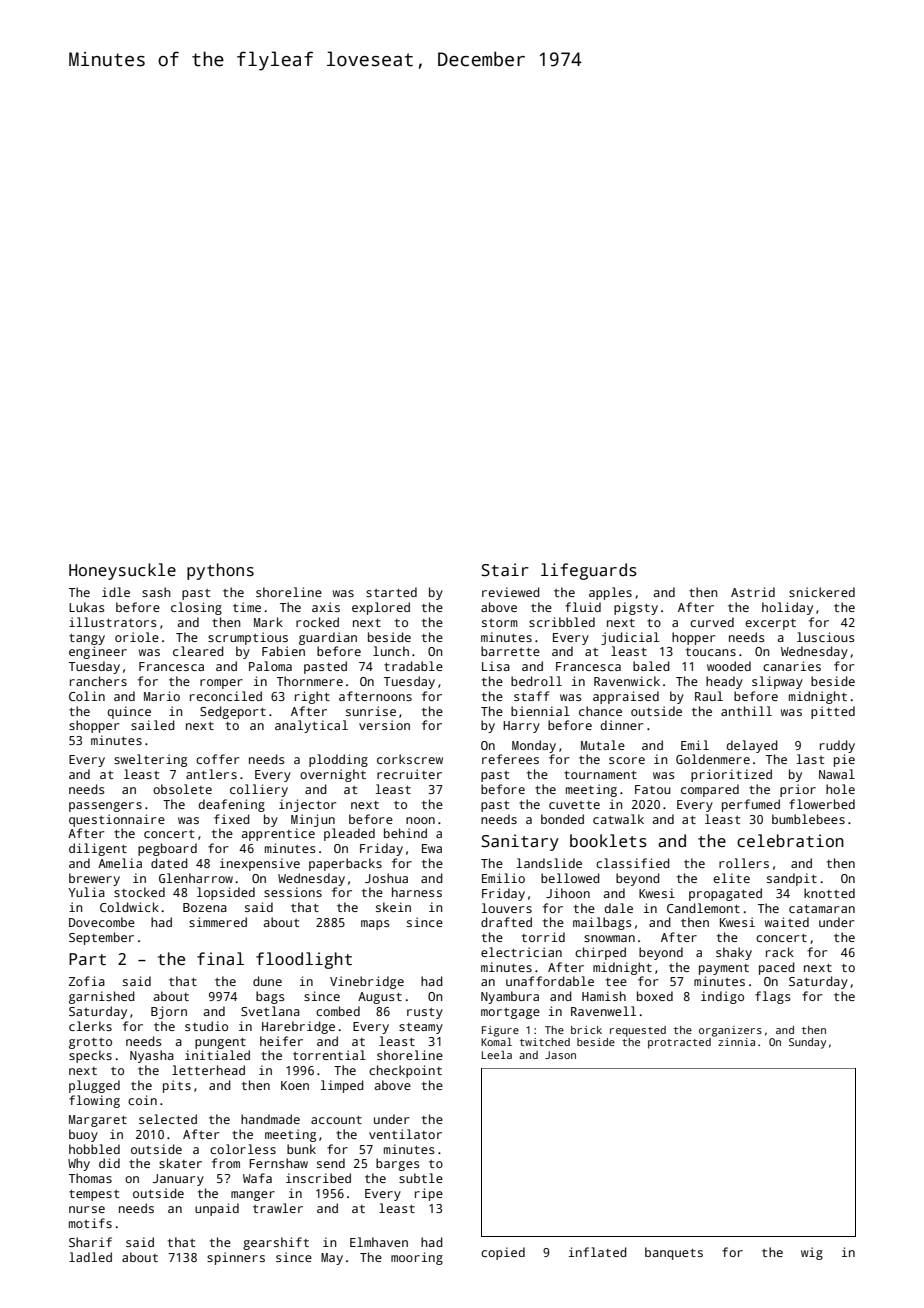 Image resolution: width=924 pixels, height=1308 pixels. What do you see at coordinates (840, 789) in the page?
I see `hole` at bounding box center [840, 789].
